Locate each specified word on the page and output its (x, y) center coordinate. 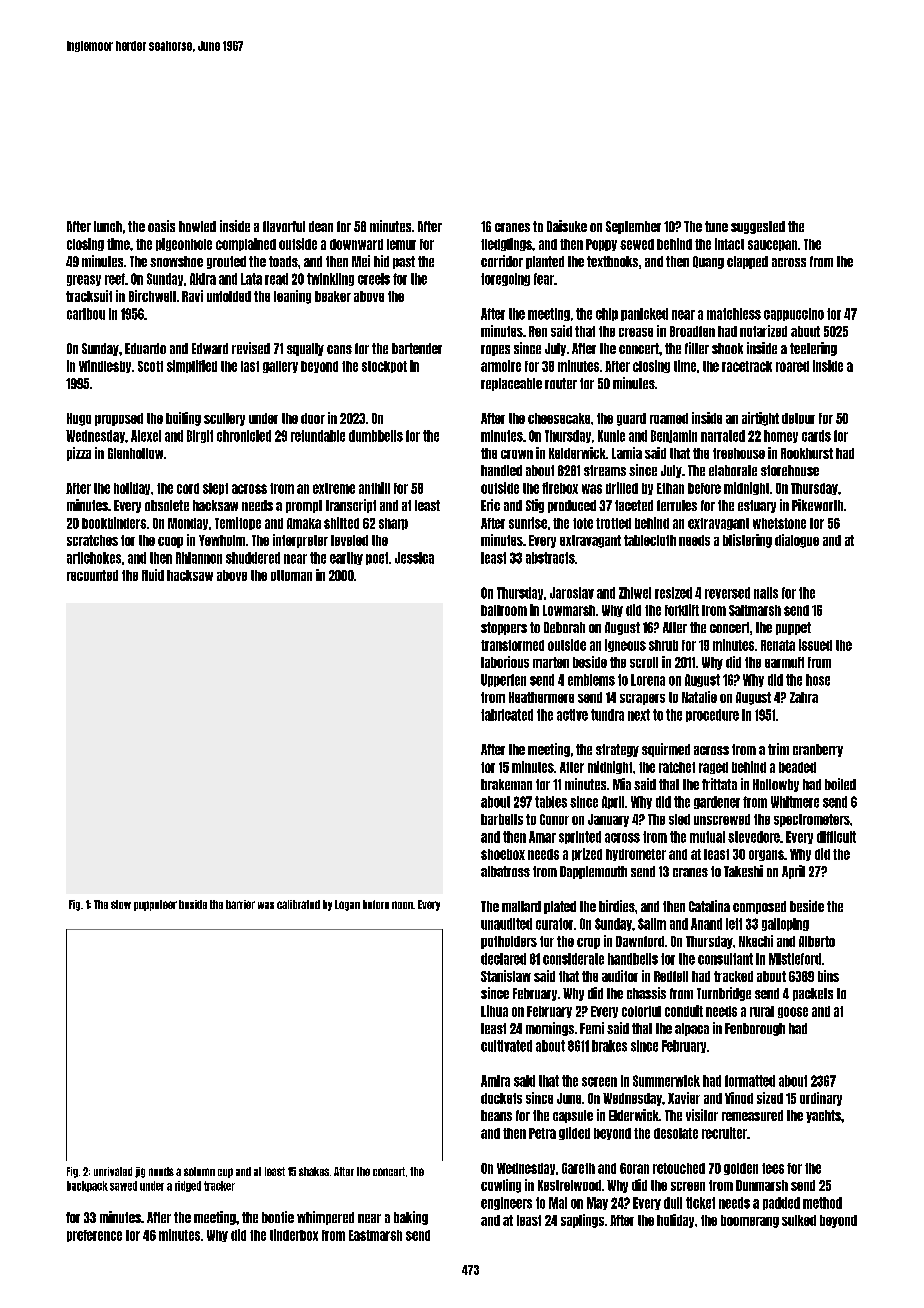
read (276, 279)
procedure (712, 715)
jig (140, 1172)
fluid (153, 575)
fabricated (507, 715)
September (633, 227)
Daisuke (567, 226)
